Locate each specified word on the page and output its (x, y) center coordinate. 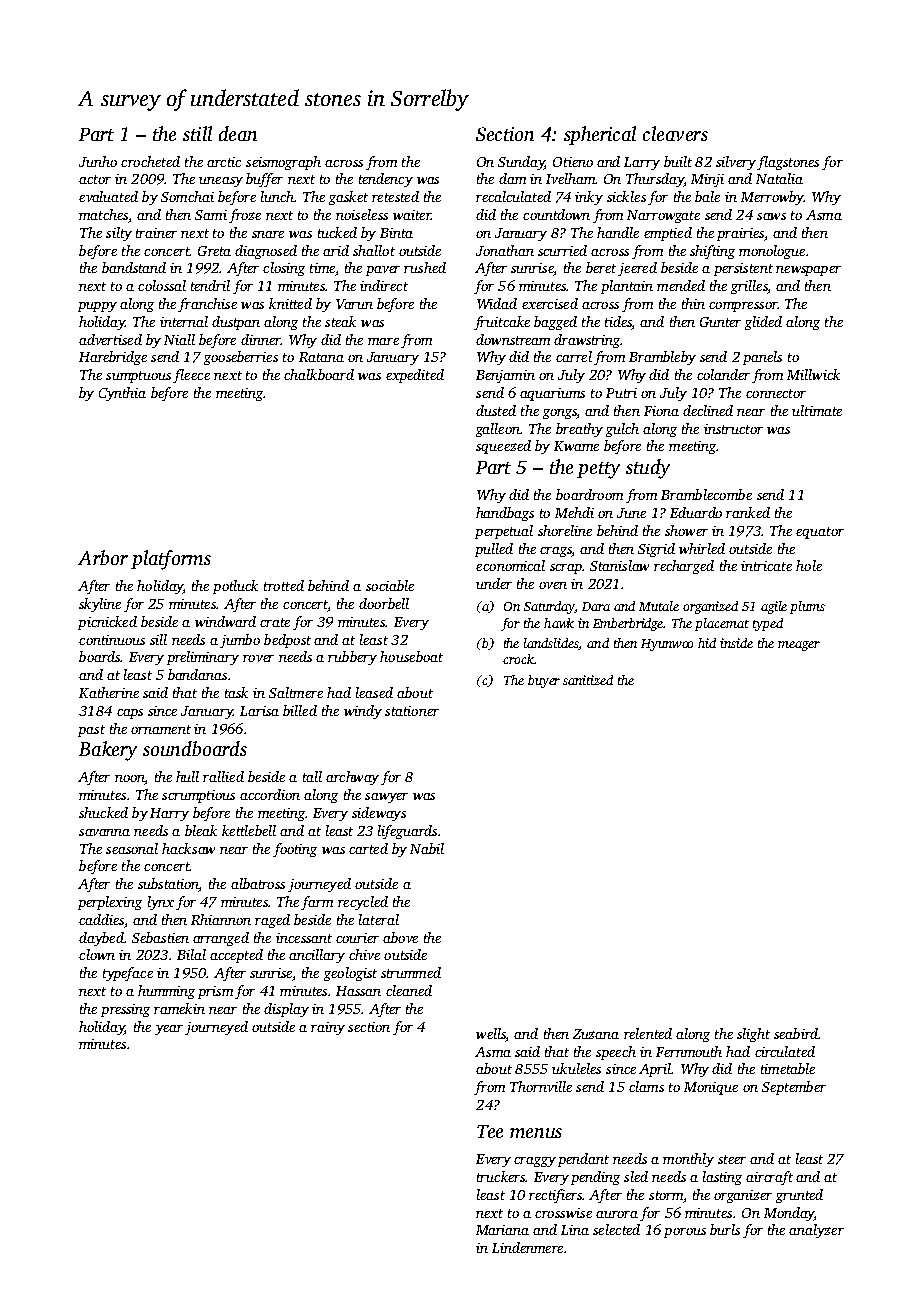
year (169, 1030)
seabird (796, 1033)
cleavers (675, 133)
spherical (600, 135)
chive (364, 954)
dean (238, 133)
